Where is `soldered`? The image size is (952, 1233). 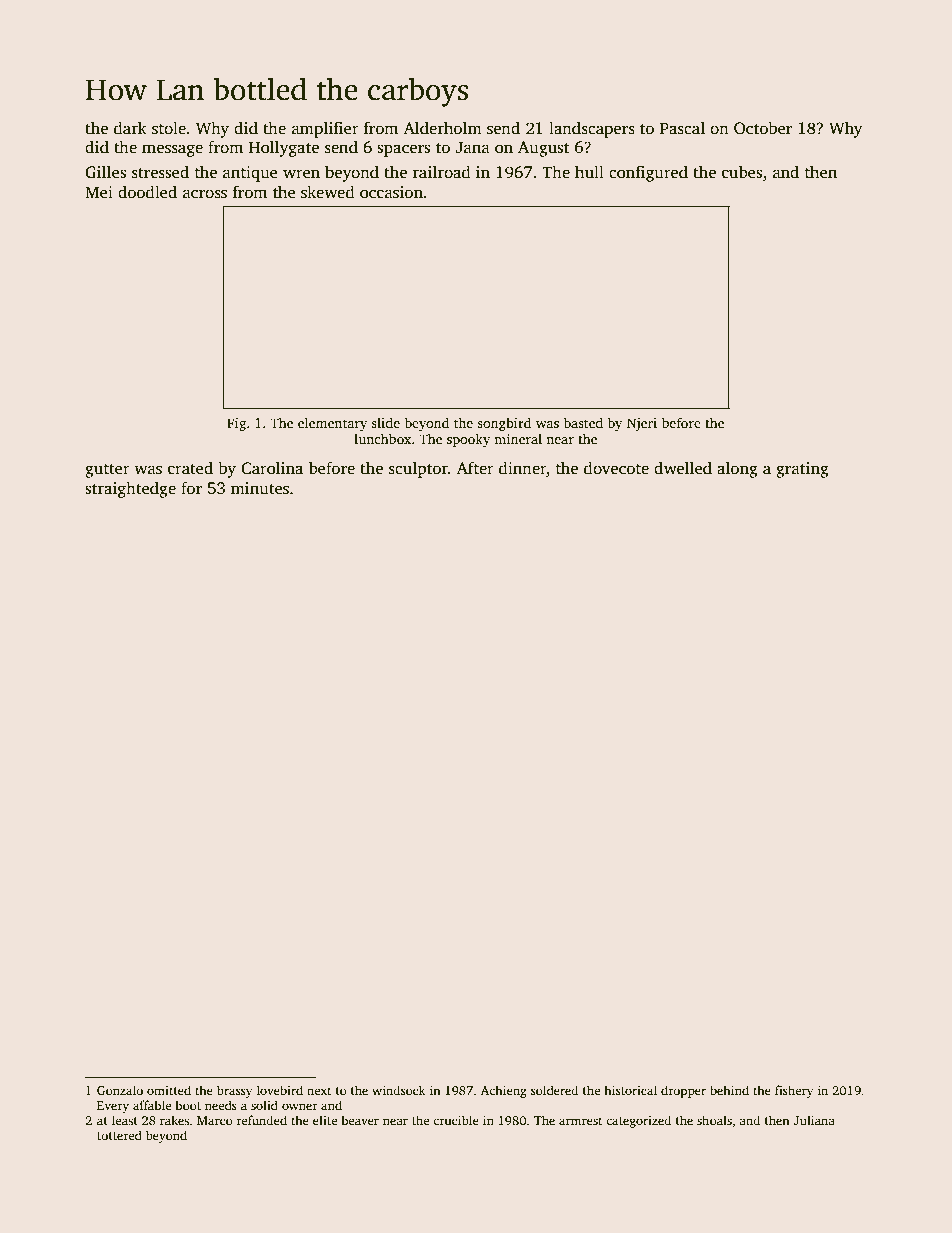 soldered is located at coordinates (554, 1090).
